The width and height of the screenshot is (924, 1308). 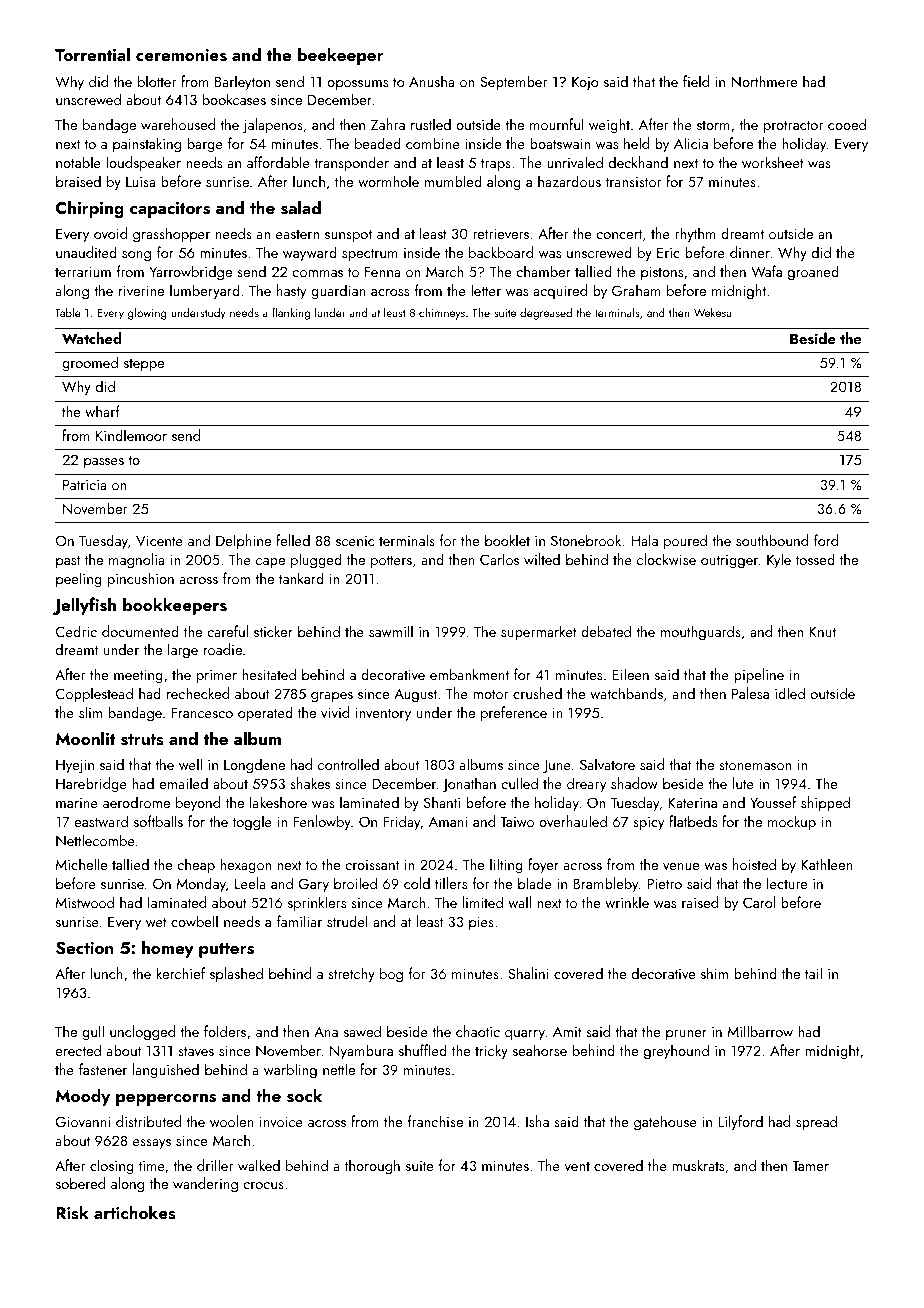 I want to click on shipped, so click(x=825, y=803).
